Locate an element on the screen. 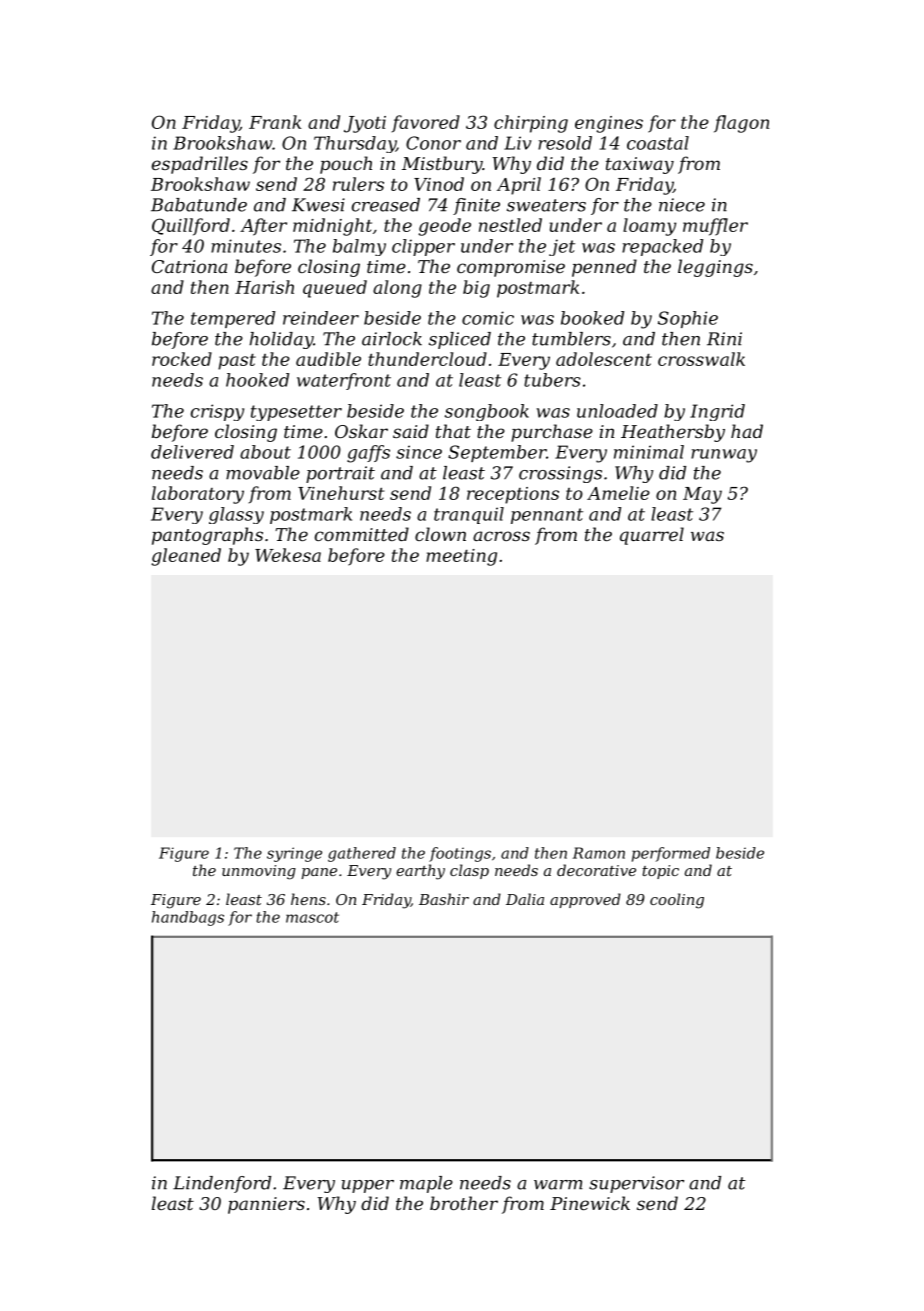 The width and height of the screenshot is (924, 1311). Catriona is located at coordinates (189, 266).
